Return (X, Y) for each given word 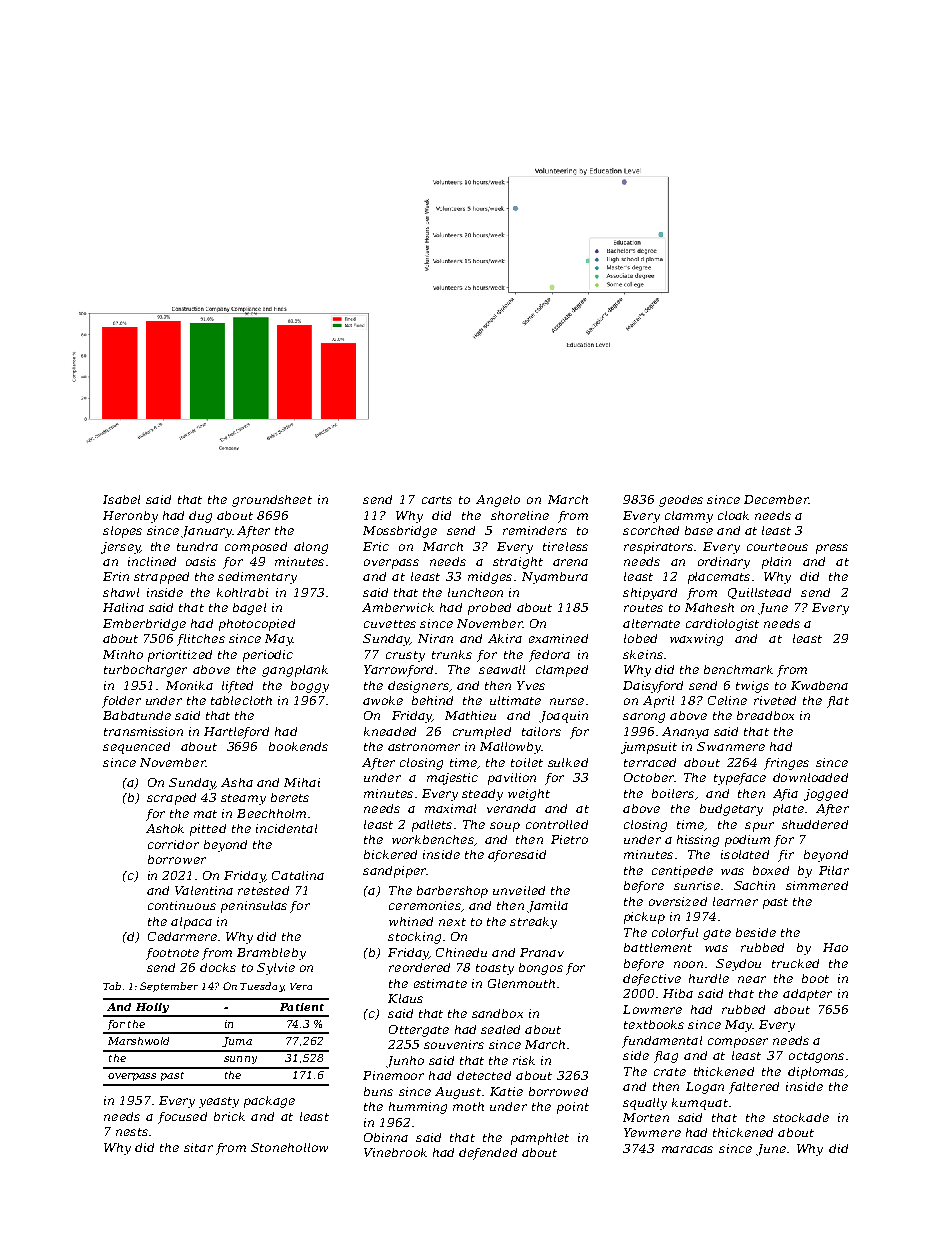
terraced (650, 762)
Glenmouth (521, 983)
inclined (152, 561)
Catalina (298, 875)
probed (489, 609)
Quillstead (759, 593)
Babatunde (137, 715)
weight (529, 795)
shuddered (815, 824)
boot (815, 978)
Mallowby (510, 748)
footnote (172, 954)
